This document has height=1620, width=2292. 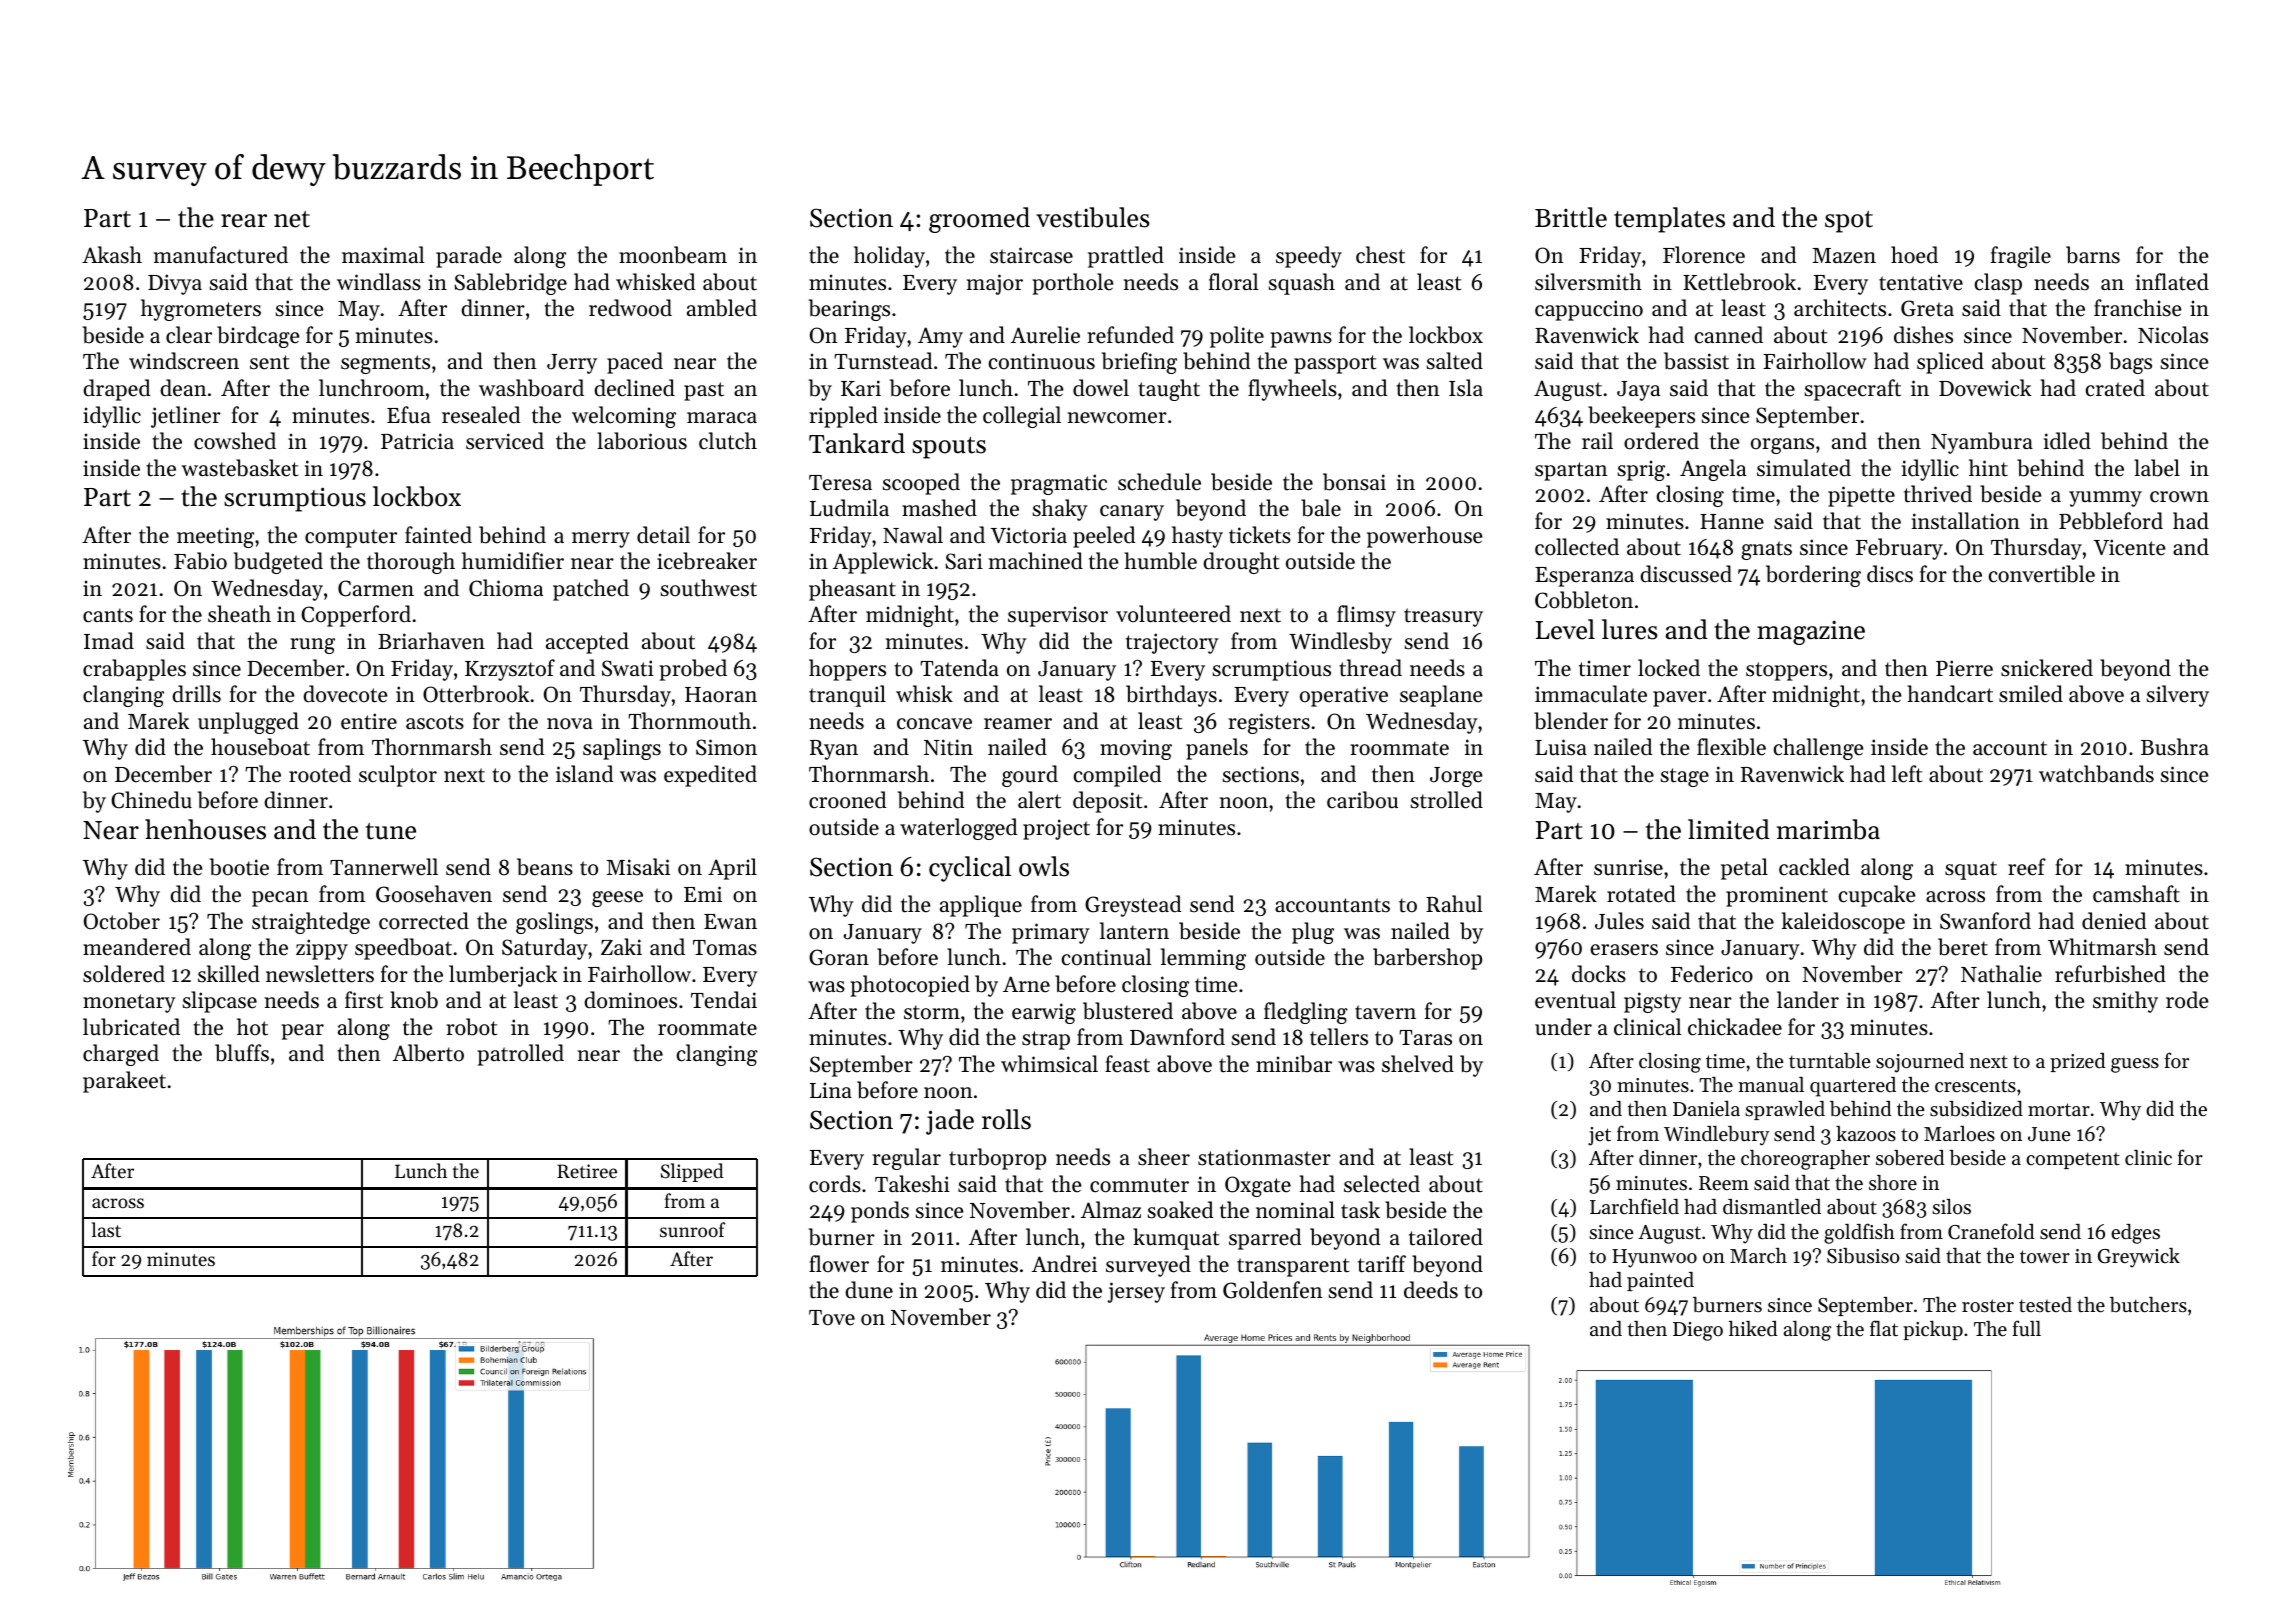 What do you see at coordinates (1159, 482) in the document?
I see `schedule` at bounding box center [1159, 482].
